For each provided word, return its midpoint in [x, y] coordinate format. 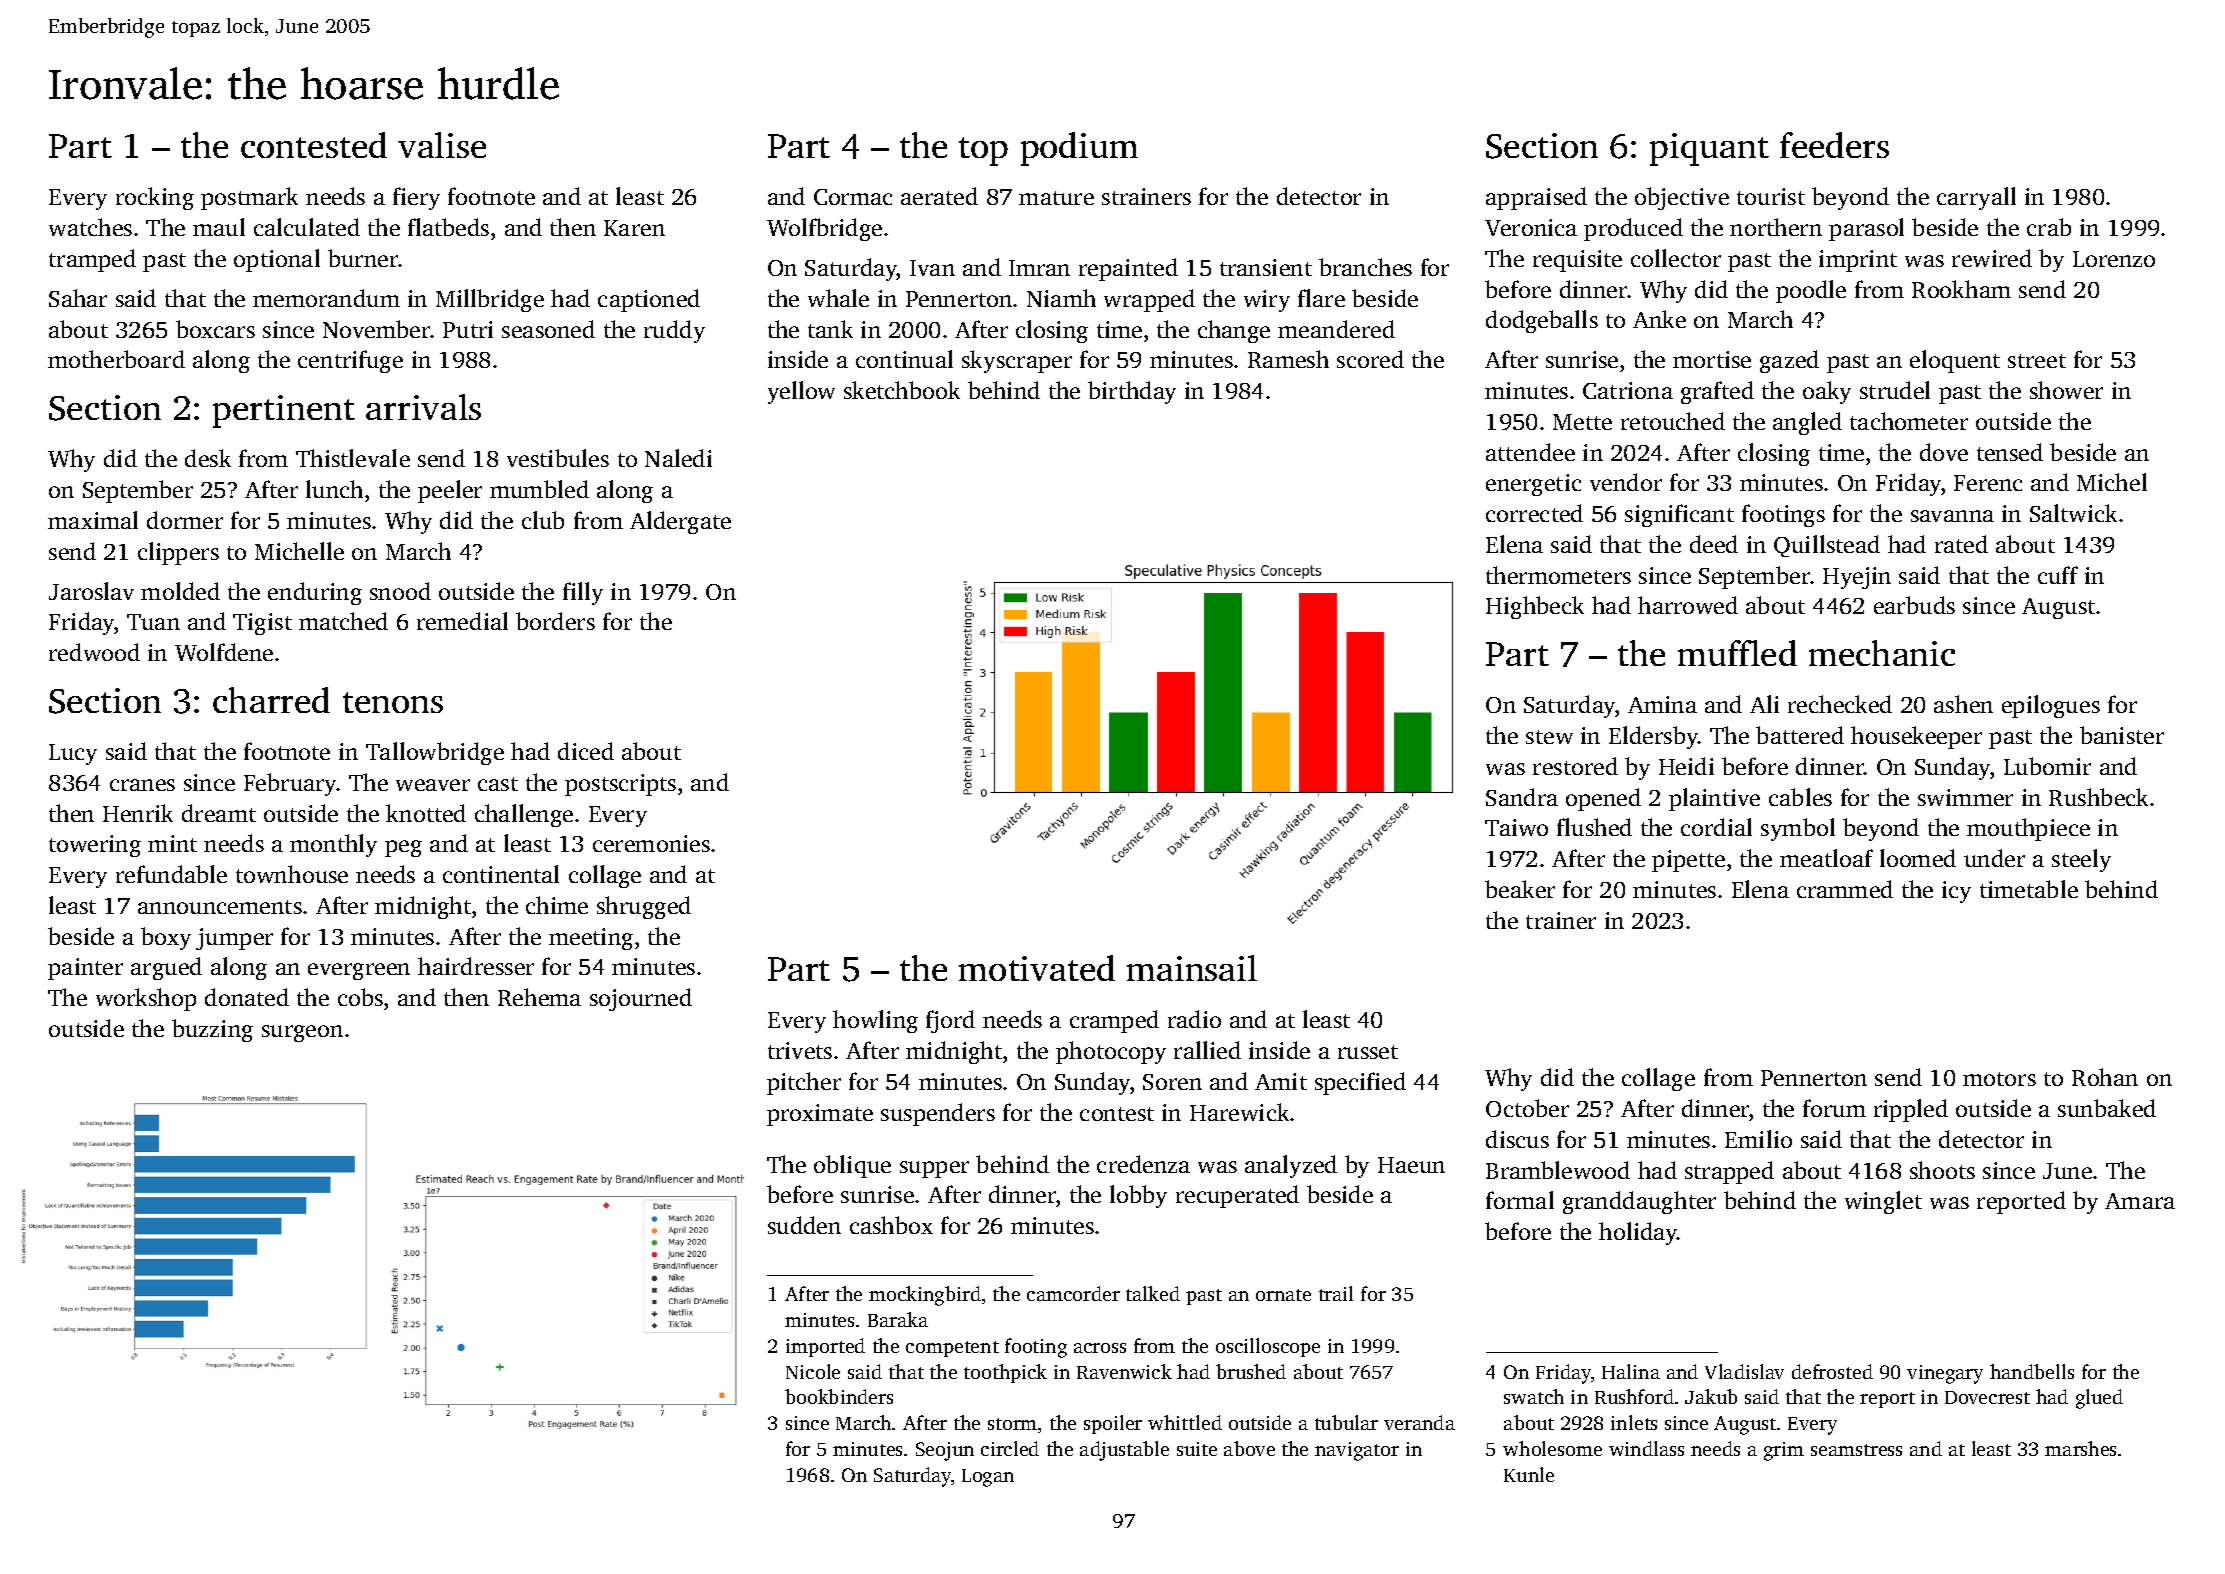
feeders [1834, 145]
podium [1079, 149]
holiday [1638, 1233]
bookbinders [839, 1396]
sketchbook [902, 390]
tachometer [1909, 421]
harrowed [1688, 605]
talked [1153, 1293]
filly [583, 593]
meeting [591, 939]
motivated [1037, 968]
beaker [1520, 889]
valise [442, 145]
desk [208, 458]
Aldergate [680, 522]
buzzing [212, 1030]
